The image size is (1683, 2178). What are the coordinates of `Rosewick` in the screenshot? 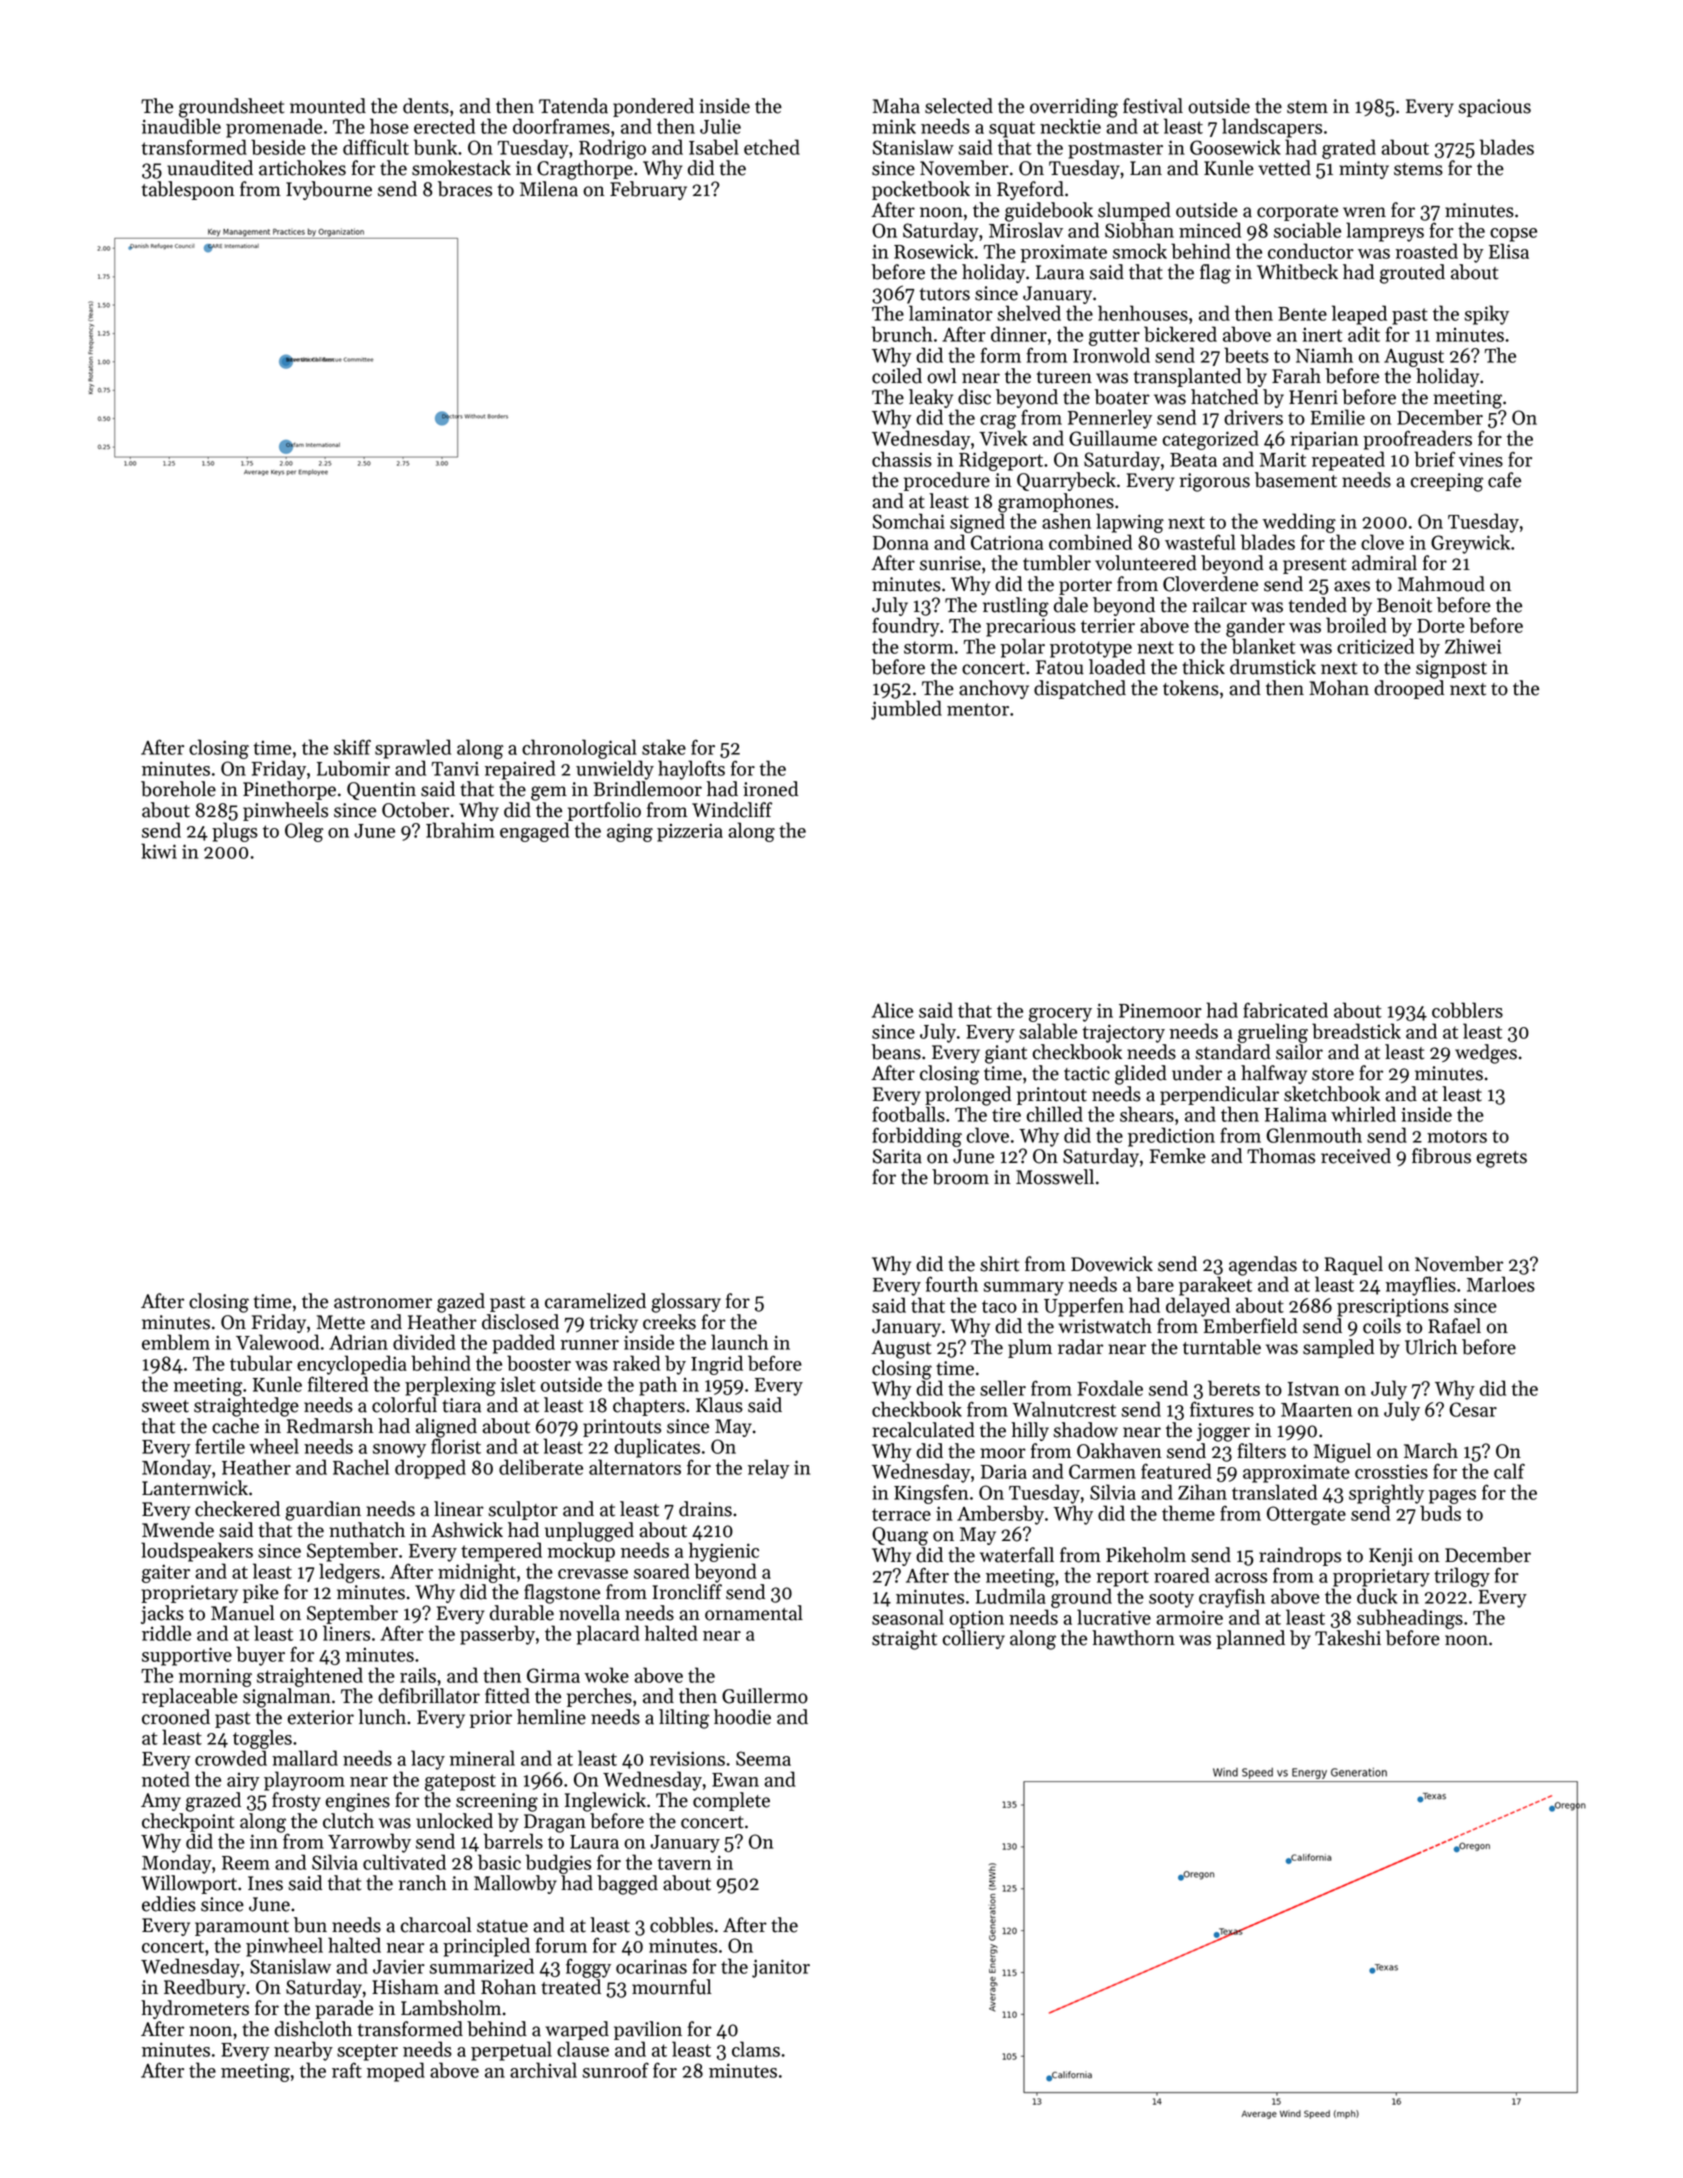 It's located at (934, 251).
